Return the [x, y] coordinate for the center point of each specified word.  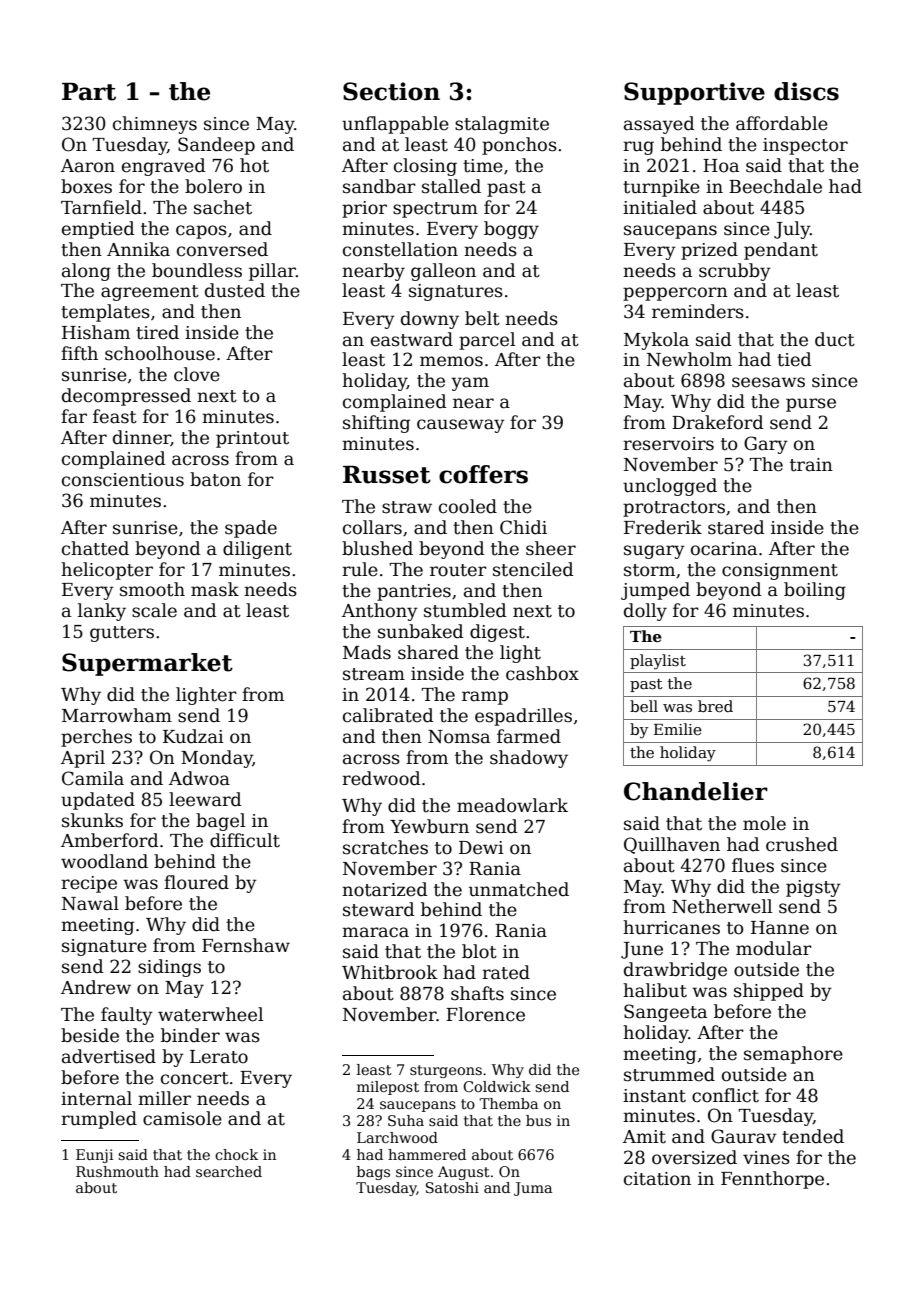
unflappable [395, 125]
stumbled [465, 610]
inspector [805, 146]
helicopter [107, 571]
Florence [485, 1014]
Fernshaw [246, 945]
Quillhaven [672, 845]
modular [774, 948]
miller [164, 1098]
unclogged [670, 487]
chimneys [155, 125]
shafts [477, 993]
